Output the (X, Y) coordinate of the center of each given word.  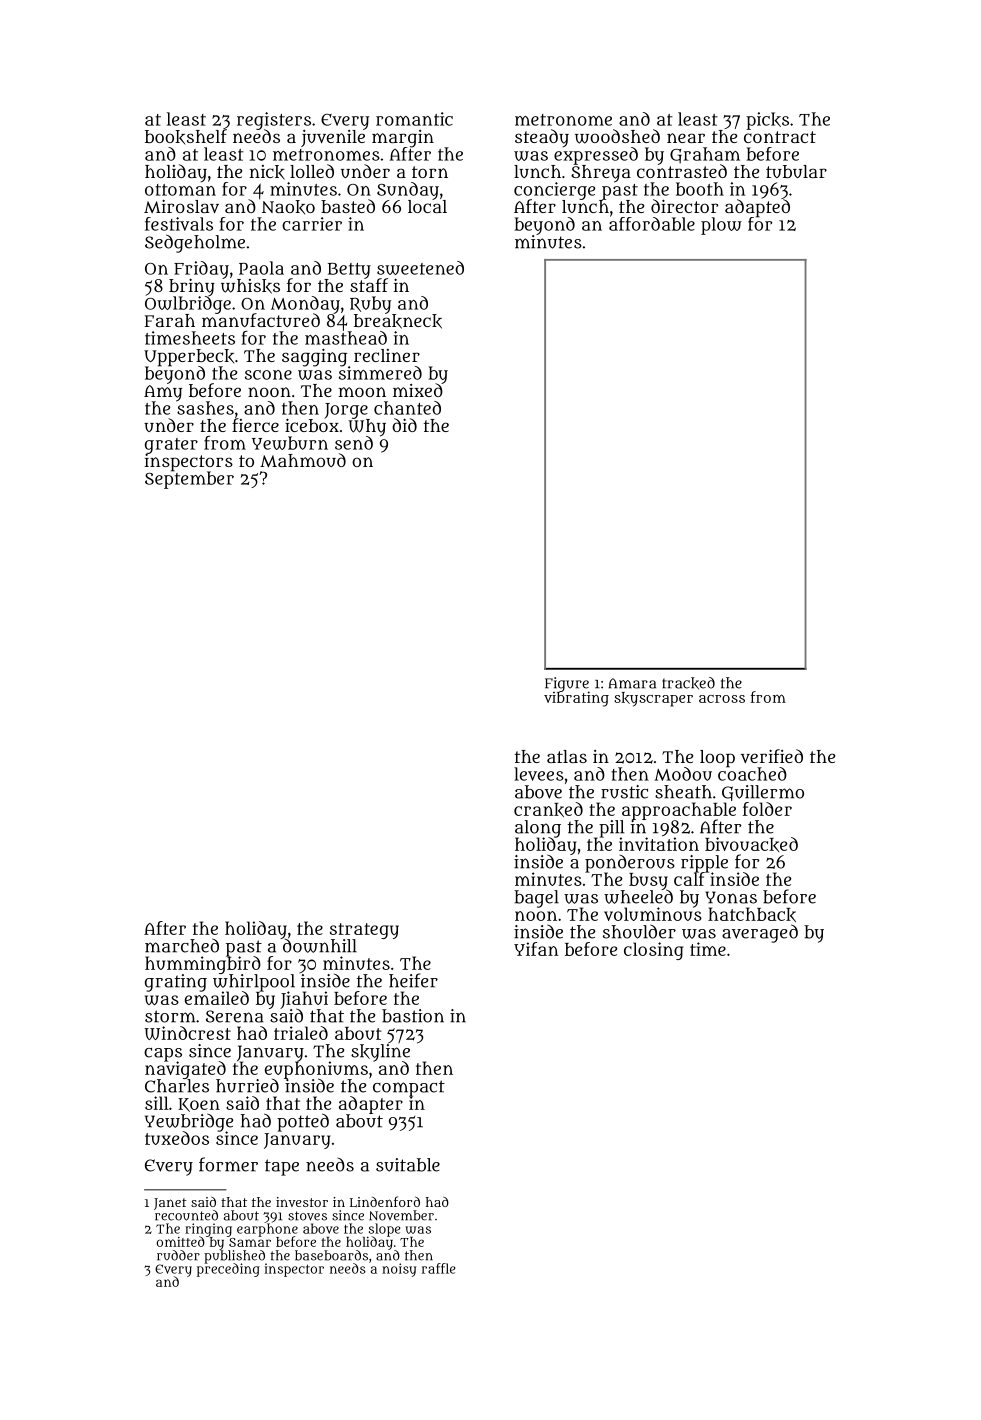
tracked (688, 683)
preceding (228, 1270)
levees (539, 774)
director (684, 206)
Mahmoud (303, 460)
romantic (414, 119)
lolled (312, 171)
